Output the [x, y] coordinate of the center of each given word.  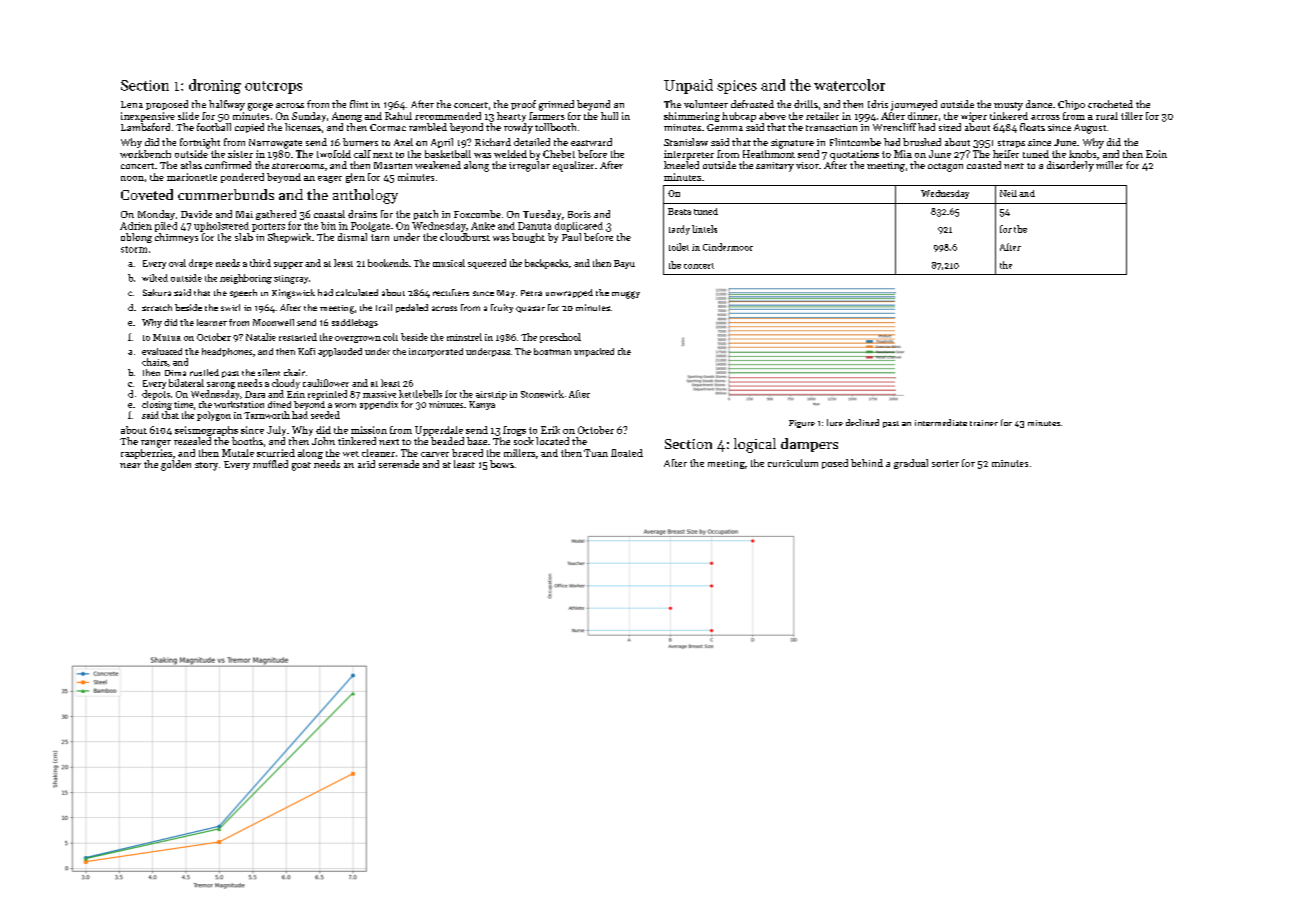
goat [301, 466]
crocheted [1110, 104]
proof [523, 105]
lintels [704, 229]
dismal [352, 237]
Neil [1008, 193]
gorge [260, 107]
